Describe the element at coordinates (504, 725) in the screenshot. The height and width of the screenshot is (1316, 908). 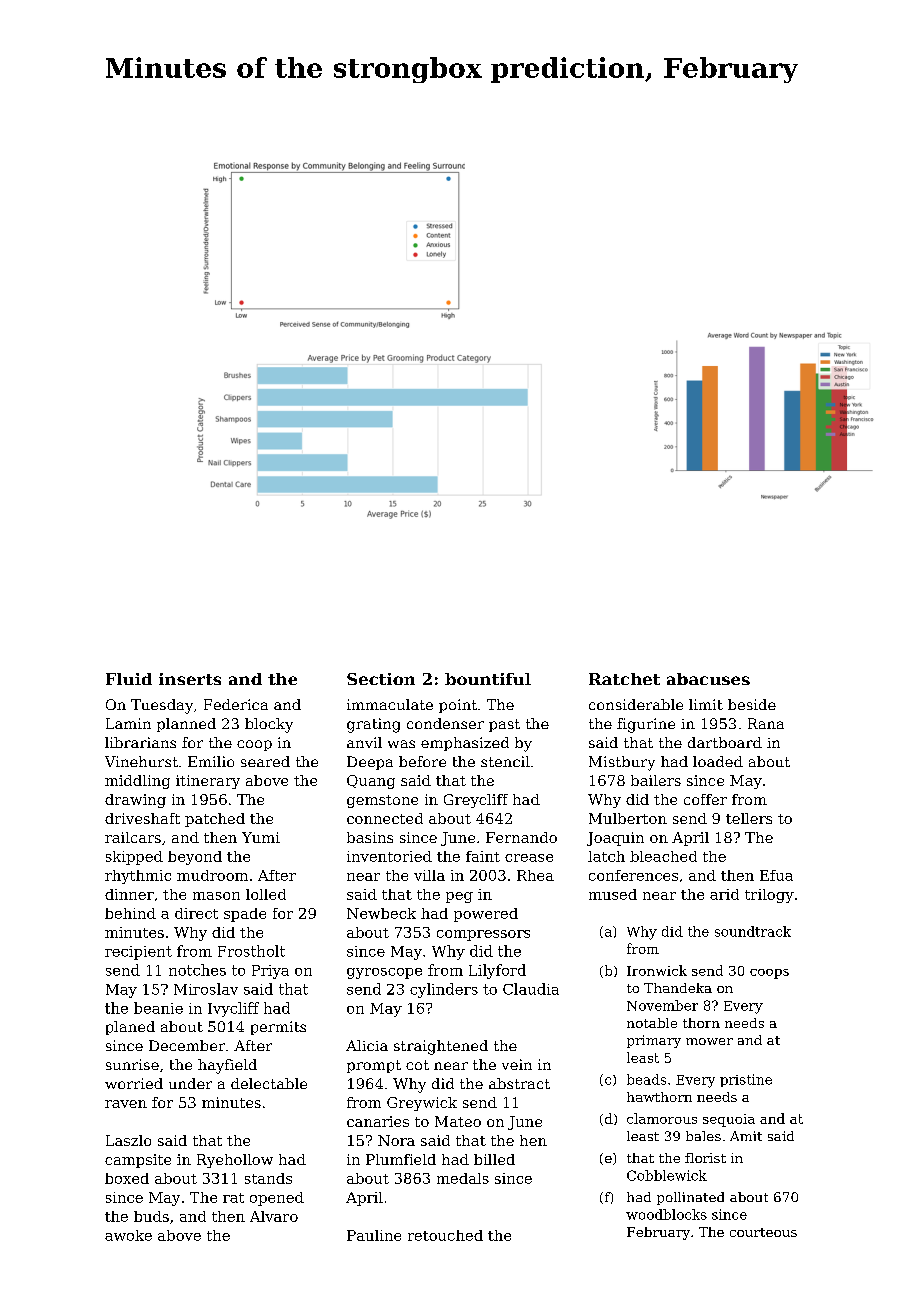
I see `past` at that location.
